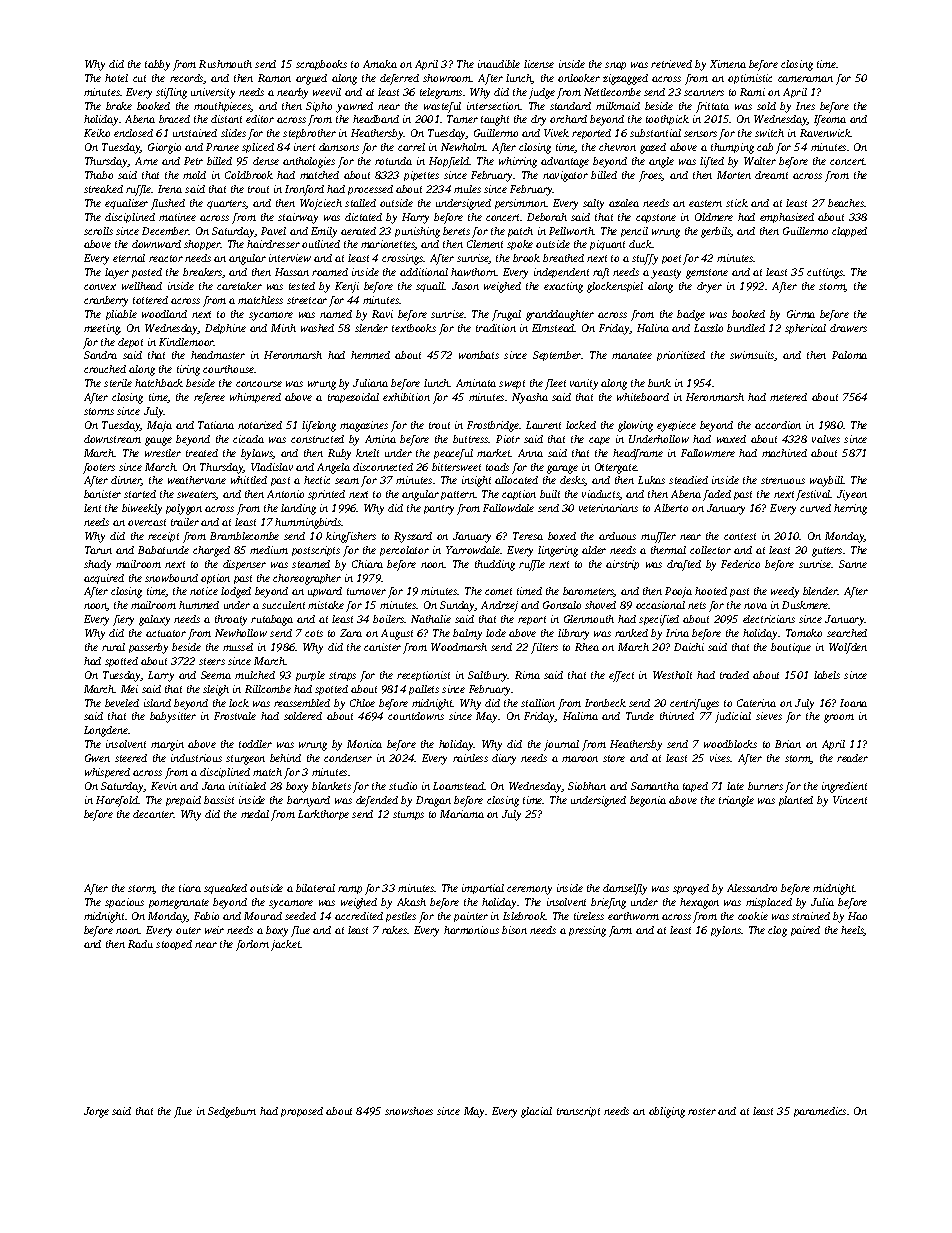  I want to click on pylons, so click(726, 931).
